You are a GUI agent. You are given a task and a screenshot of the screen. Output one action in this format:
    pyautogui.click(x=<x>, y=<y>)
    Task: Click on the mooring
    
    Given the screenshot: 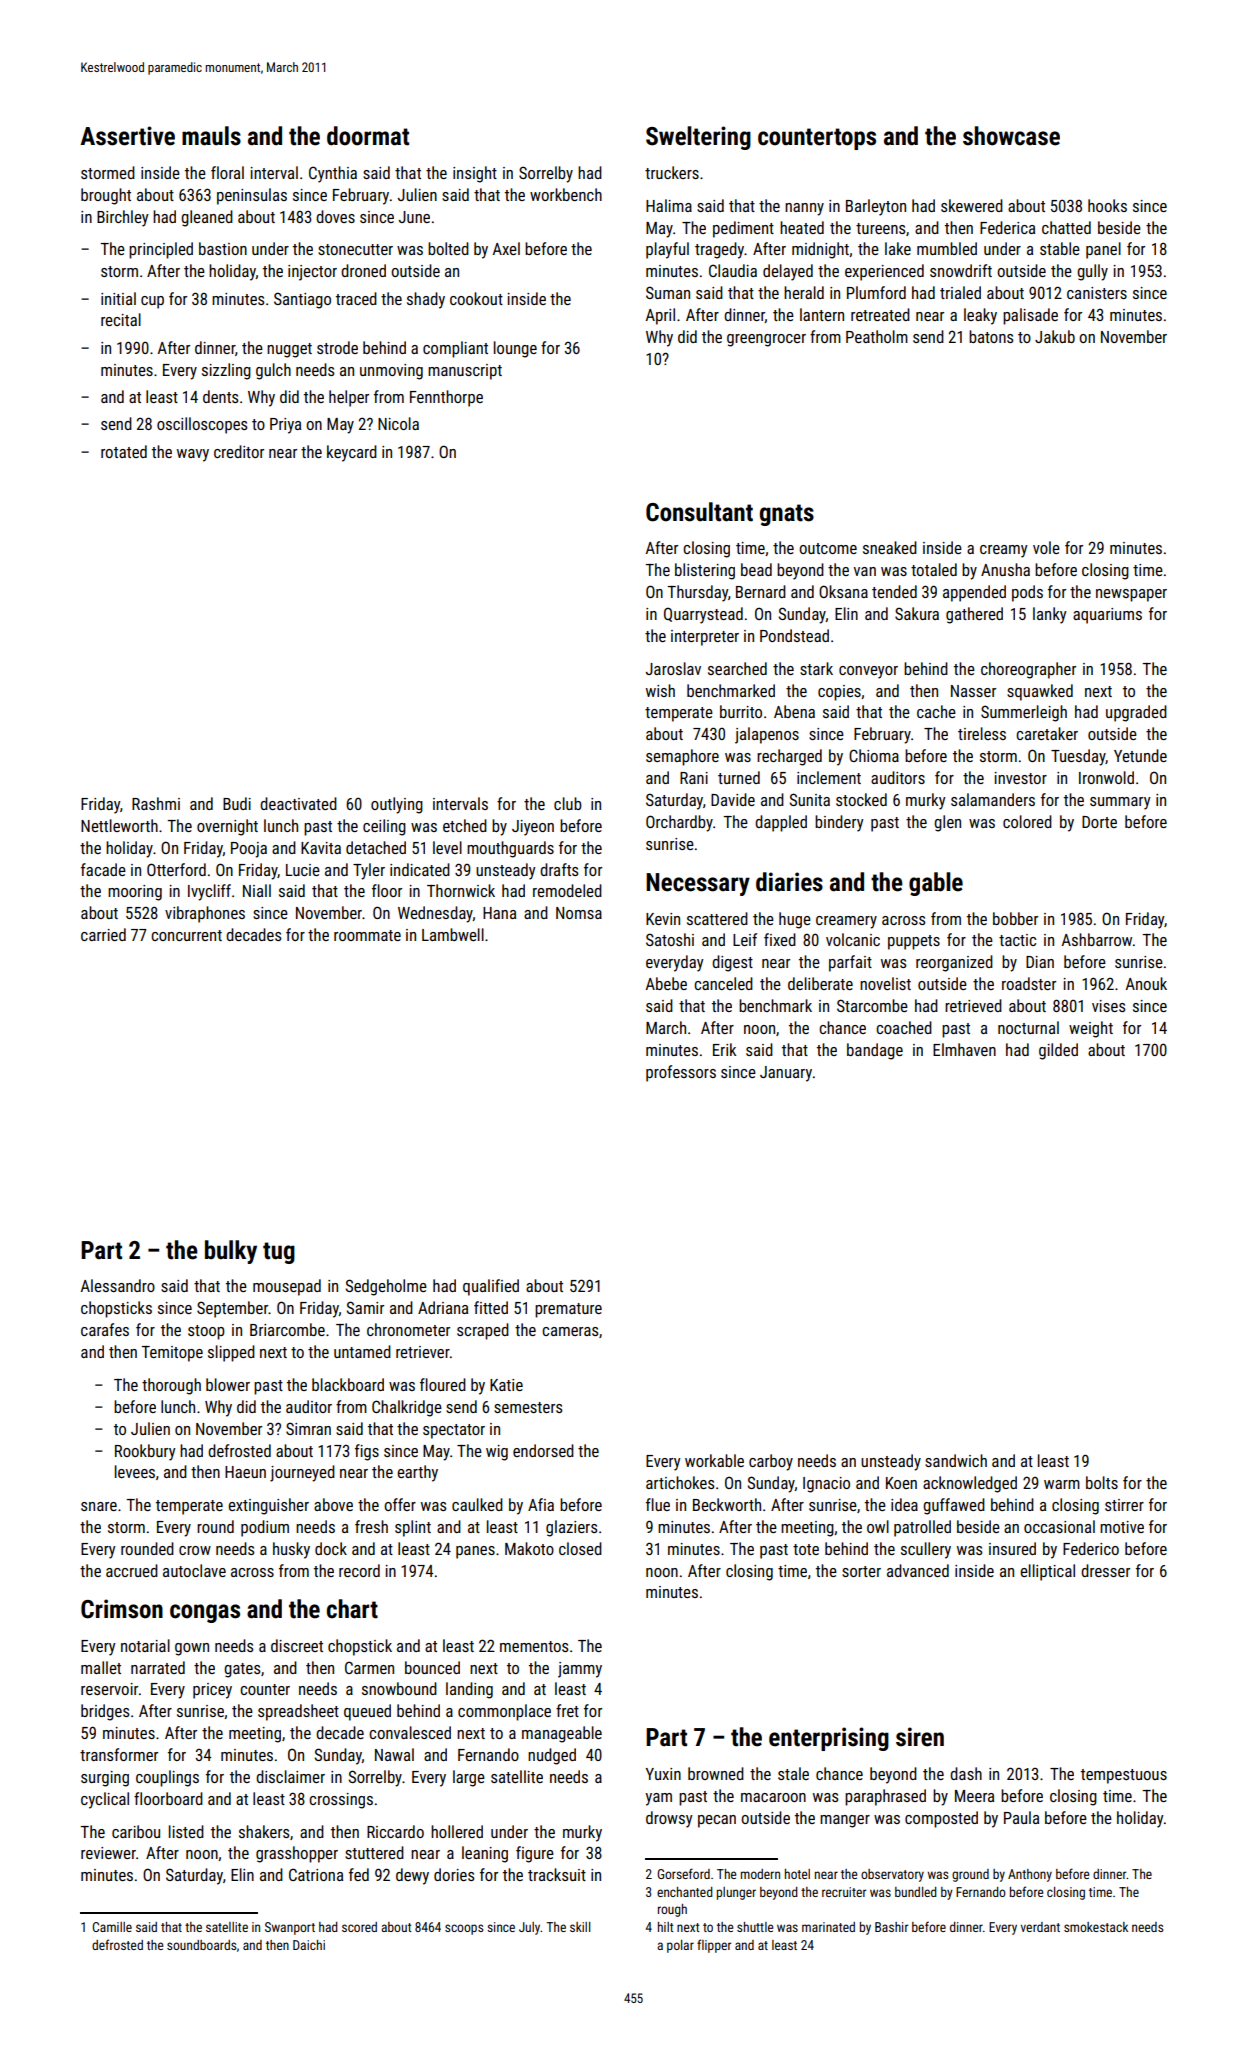 What is the action you would take?
    pyautogui.click(x=135, y=893)
